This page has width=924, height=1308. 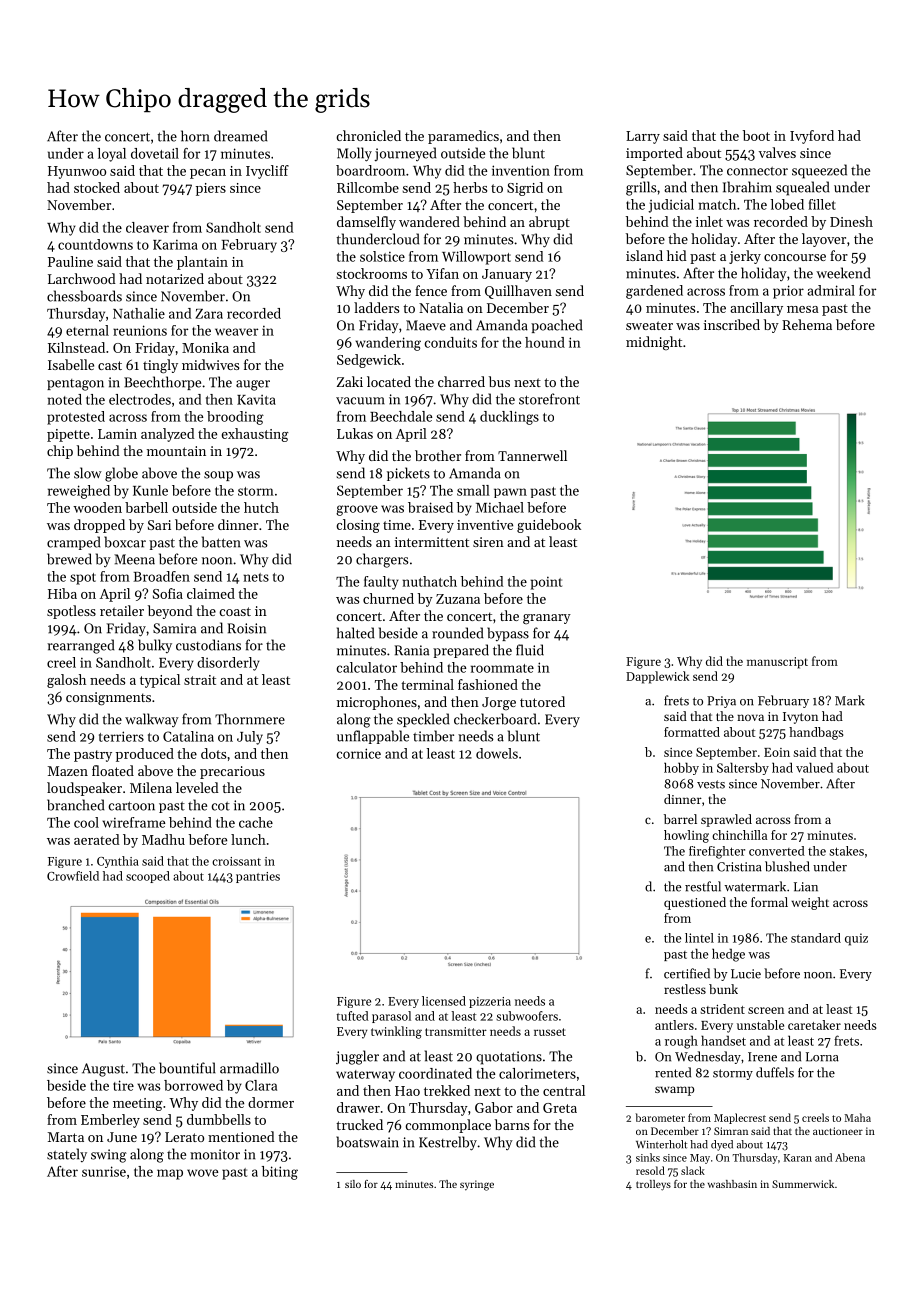 I want to click on dreamed, so click(x=240, y=136).
